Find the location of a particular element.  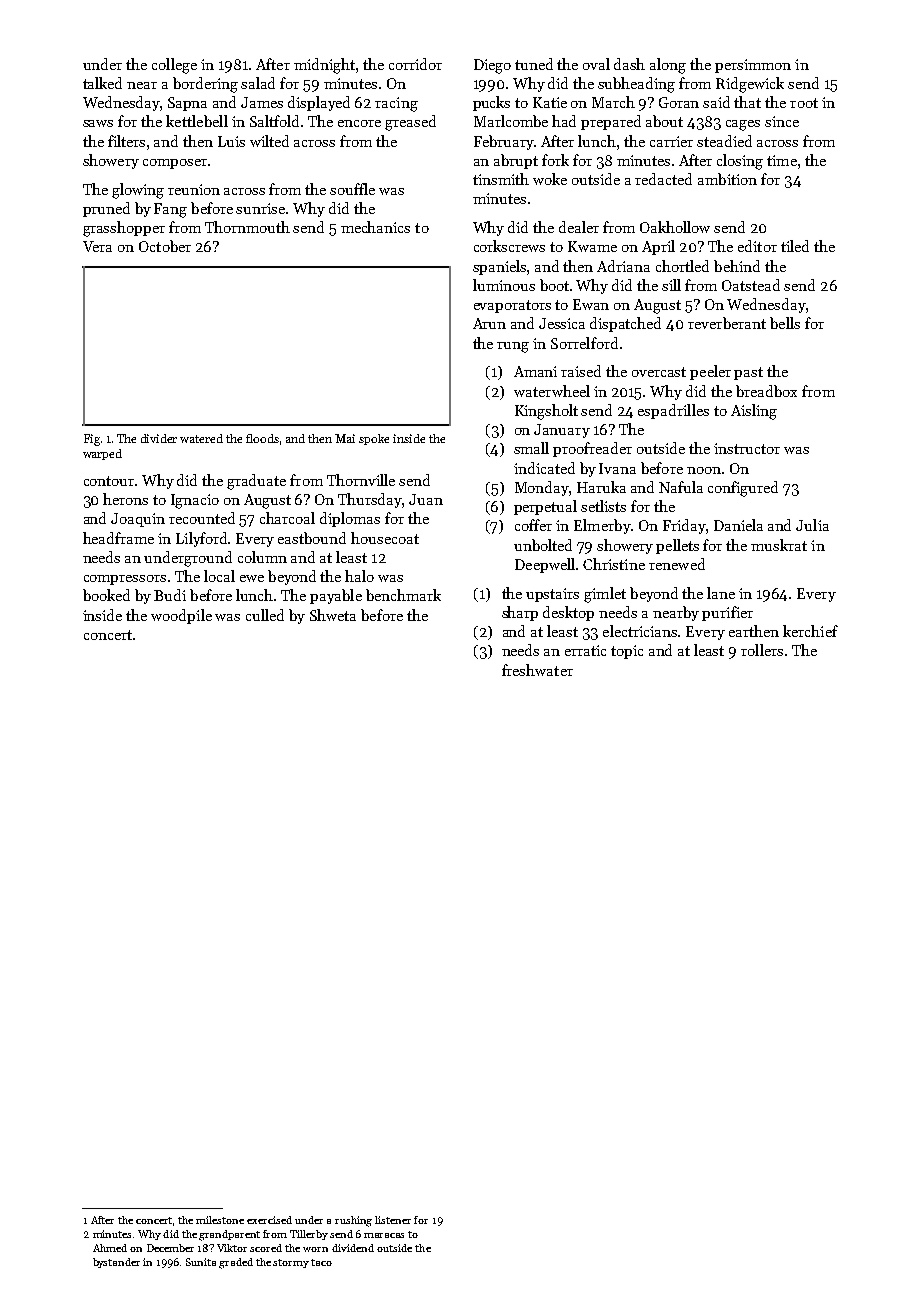

Ahmed is located at coordinates (110, 1248).
